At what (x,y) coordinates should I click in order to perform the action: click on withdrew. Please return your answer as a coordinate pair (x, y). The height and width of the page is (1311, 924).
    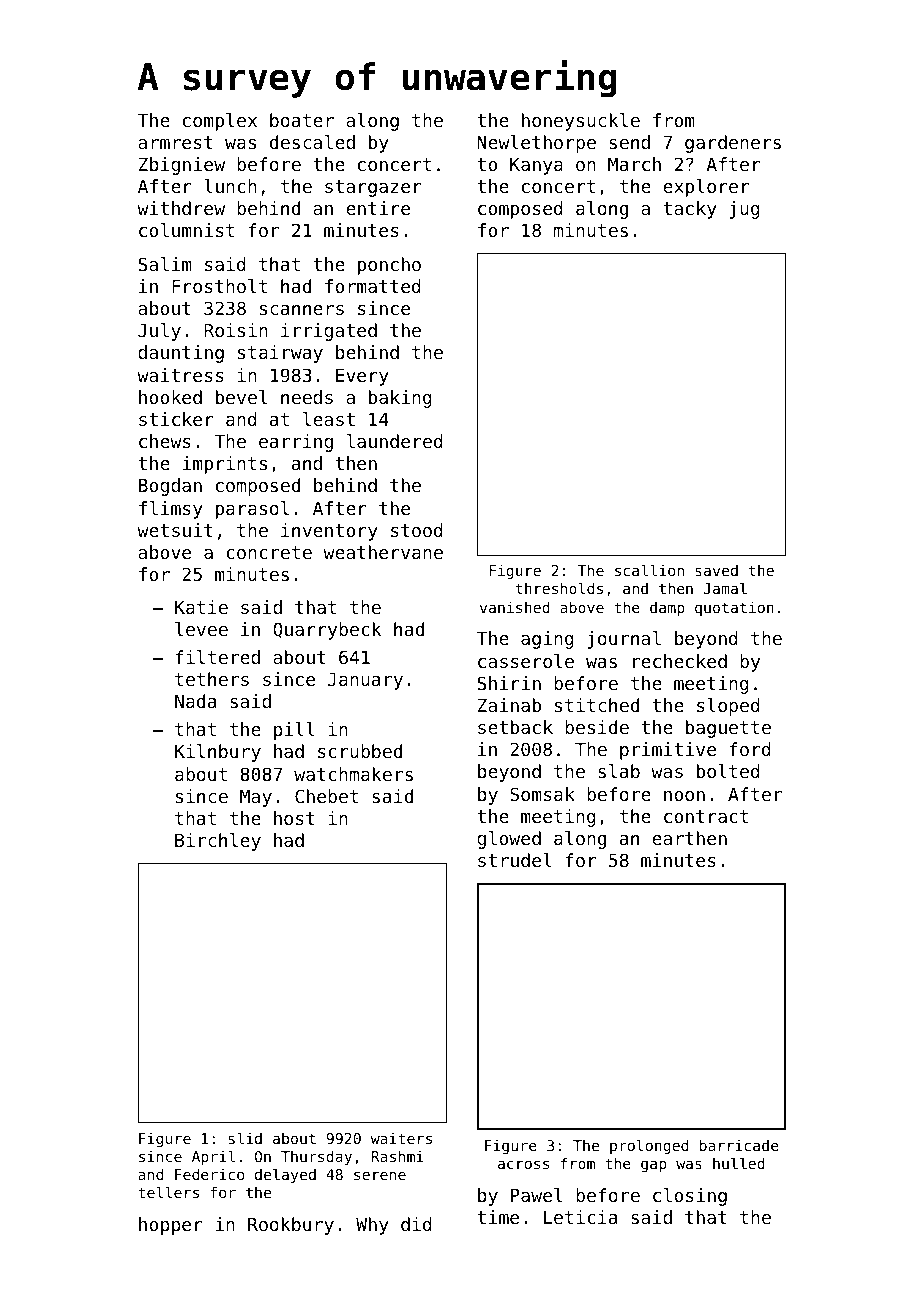
    Looking at the image, I should click on (181, 208).
